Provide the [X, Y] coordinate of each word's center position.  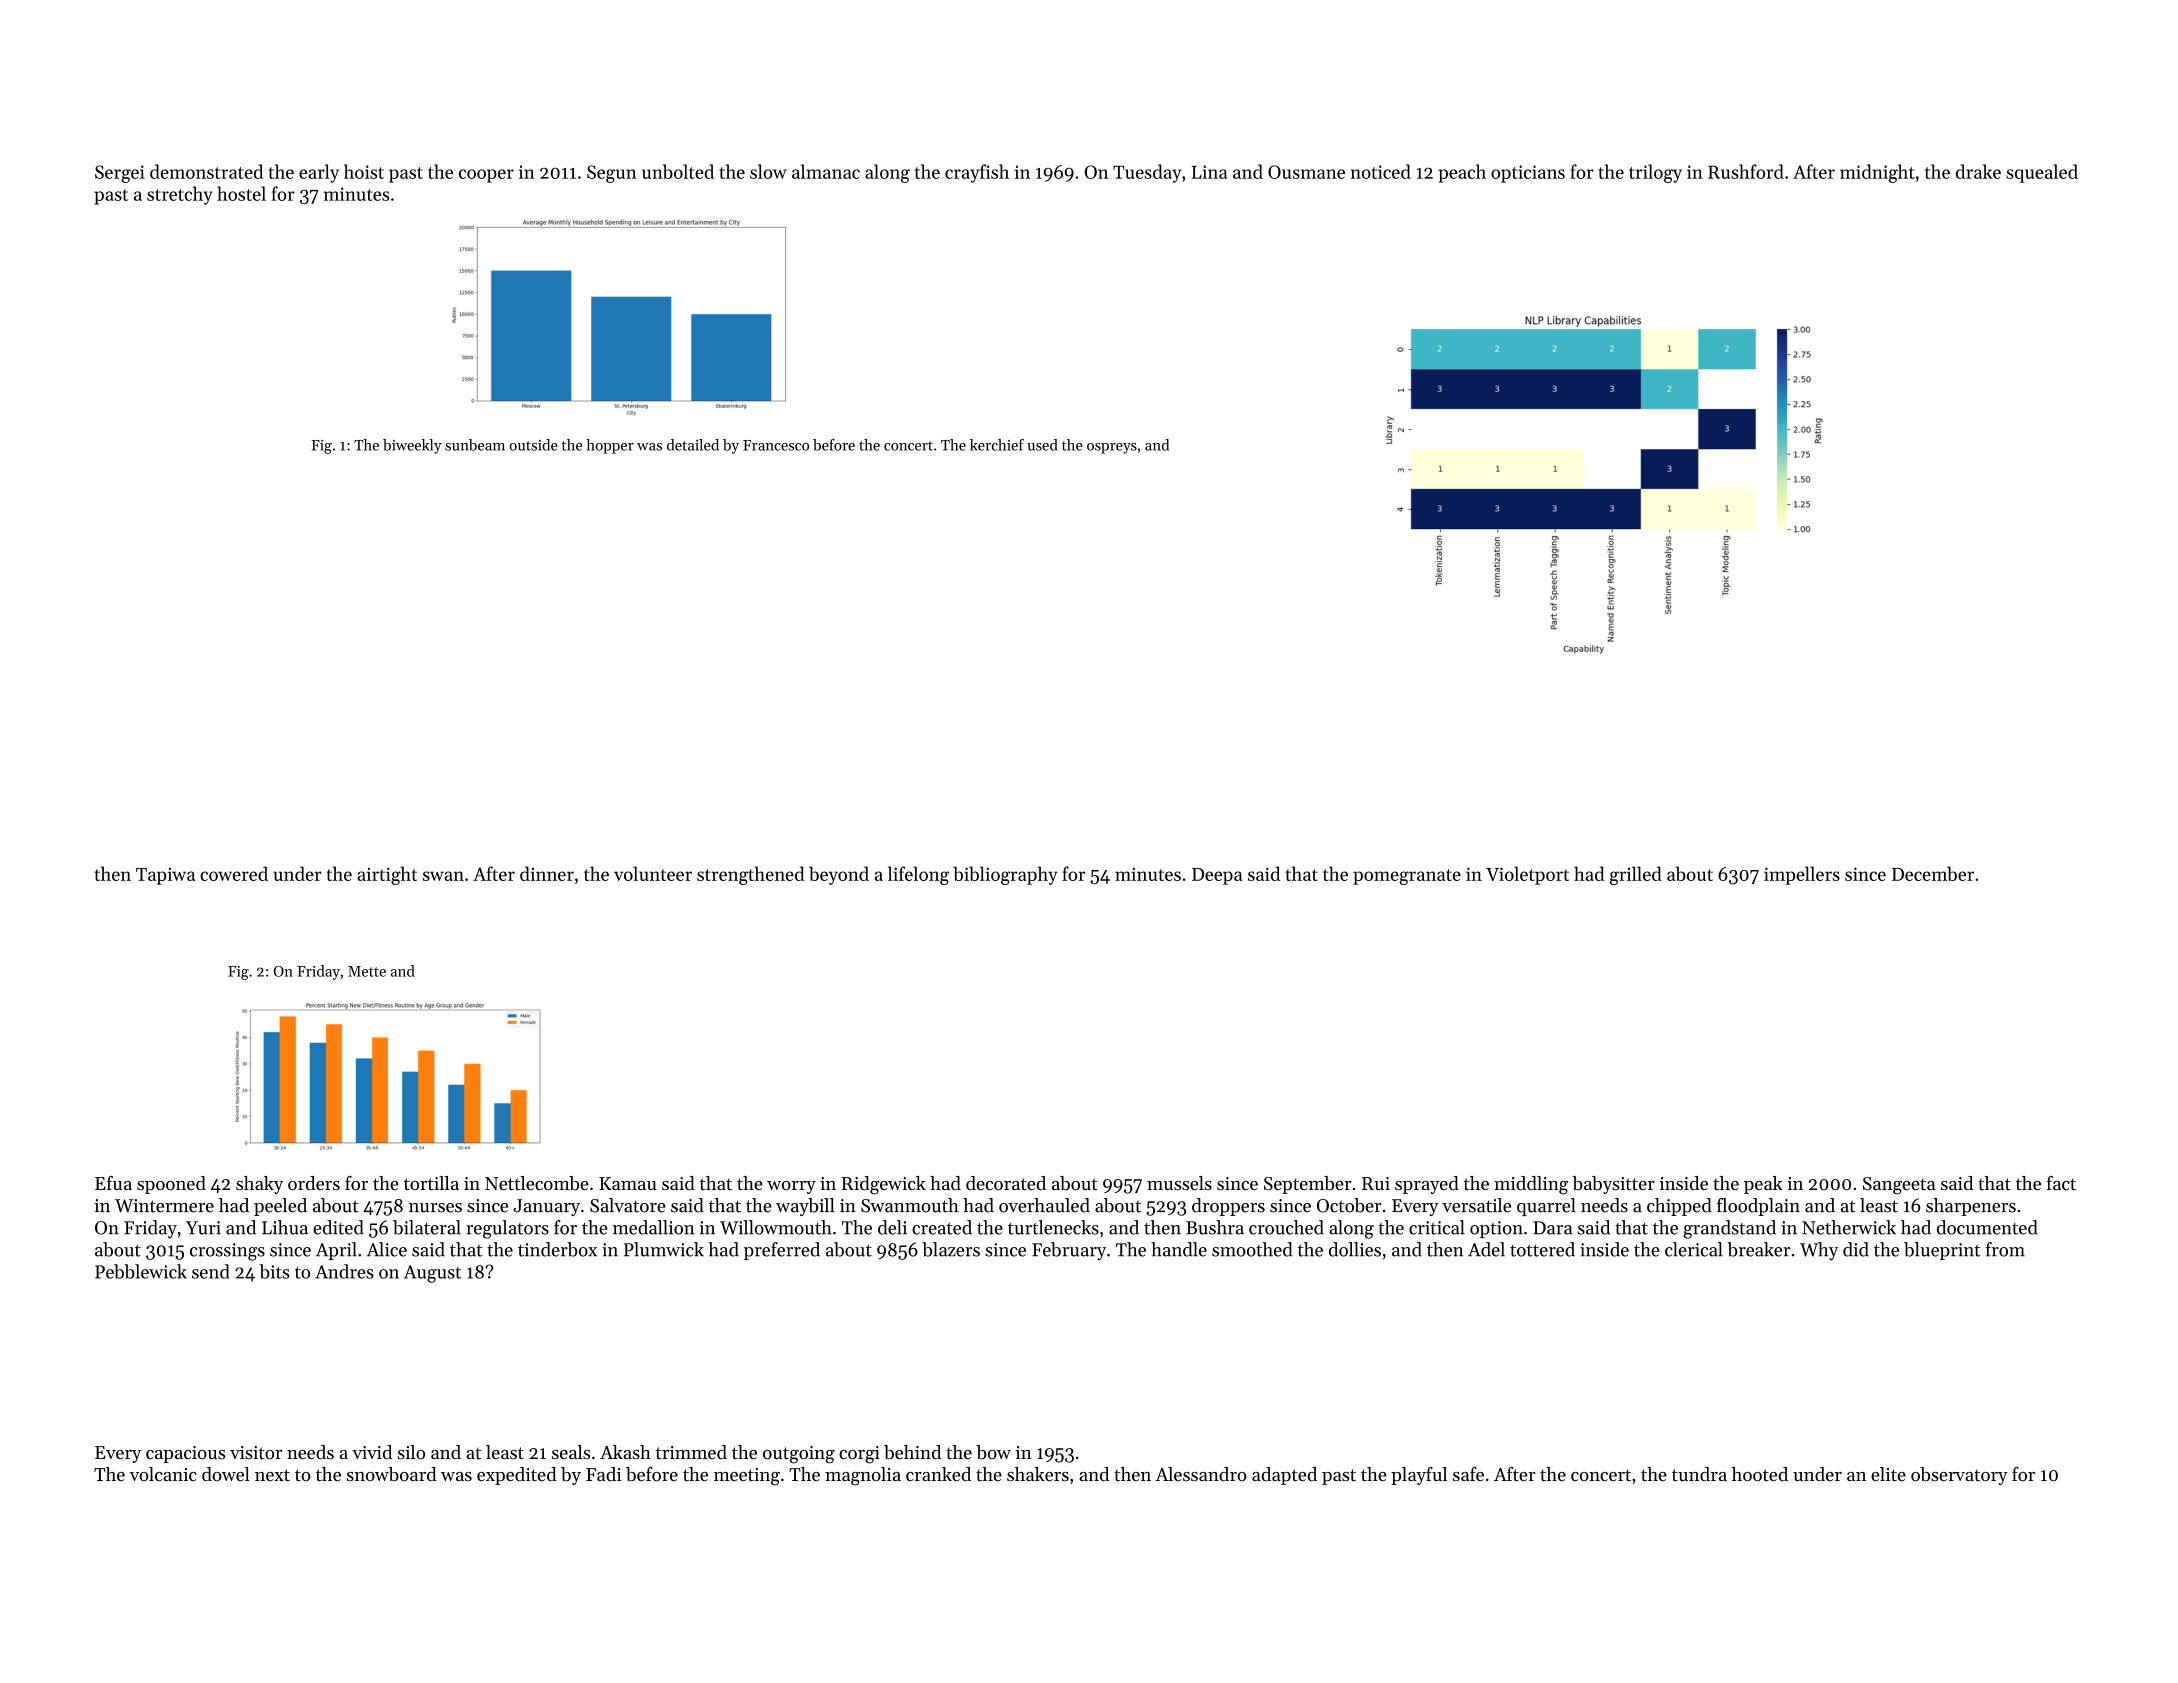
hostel [241, 193]
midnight [1877, 173]
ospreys [1112, 448]
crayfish [977, 173]
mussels [1179, 1183]
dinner [547, 873]
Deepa [1217, 876]
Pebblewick [141, 1271]
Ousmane [1306, 172]
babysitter [1613, 1185]
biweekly [412, 446]
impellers [1802, 875]
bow [993, 1452]
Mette [367, 971]
